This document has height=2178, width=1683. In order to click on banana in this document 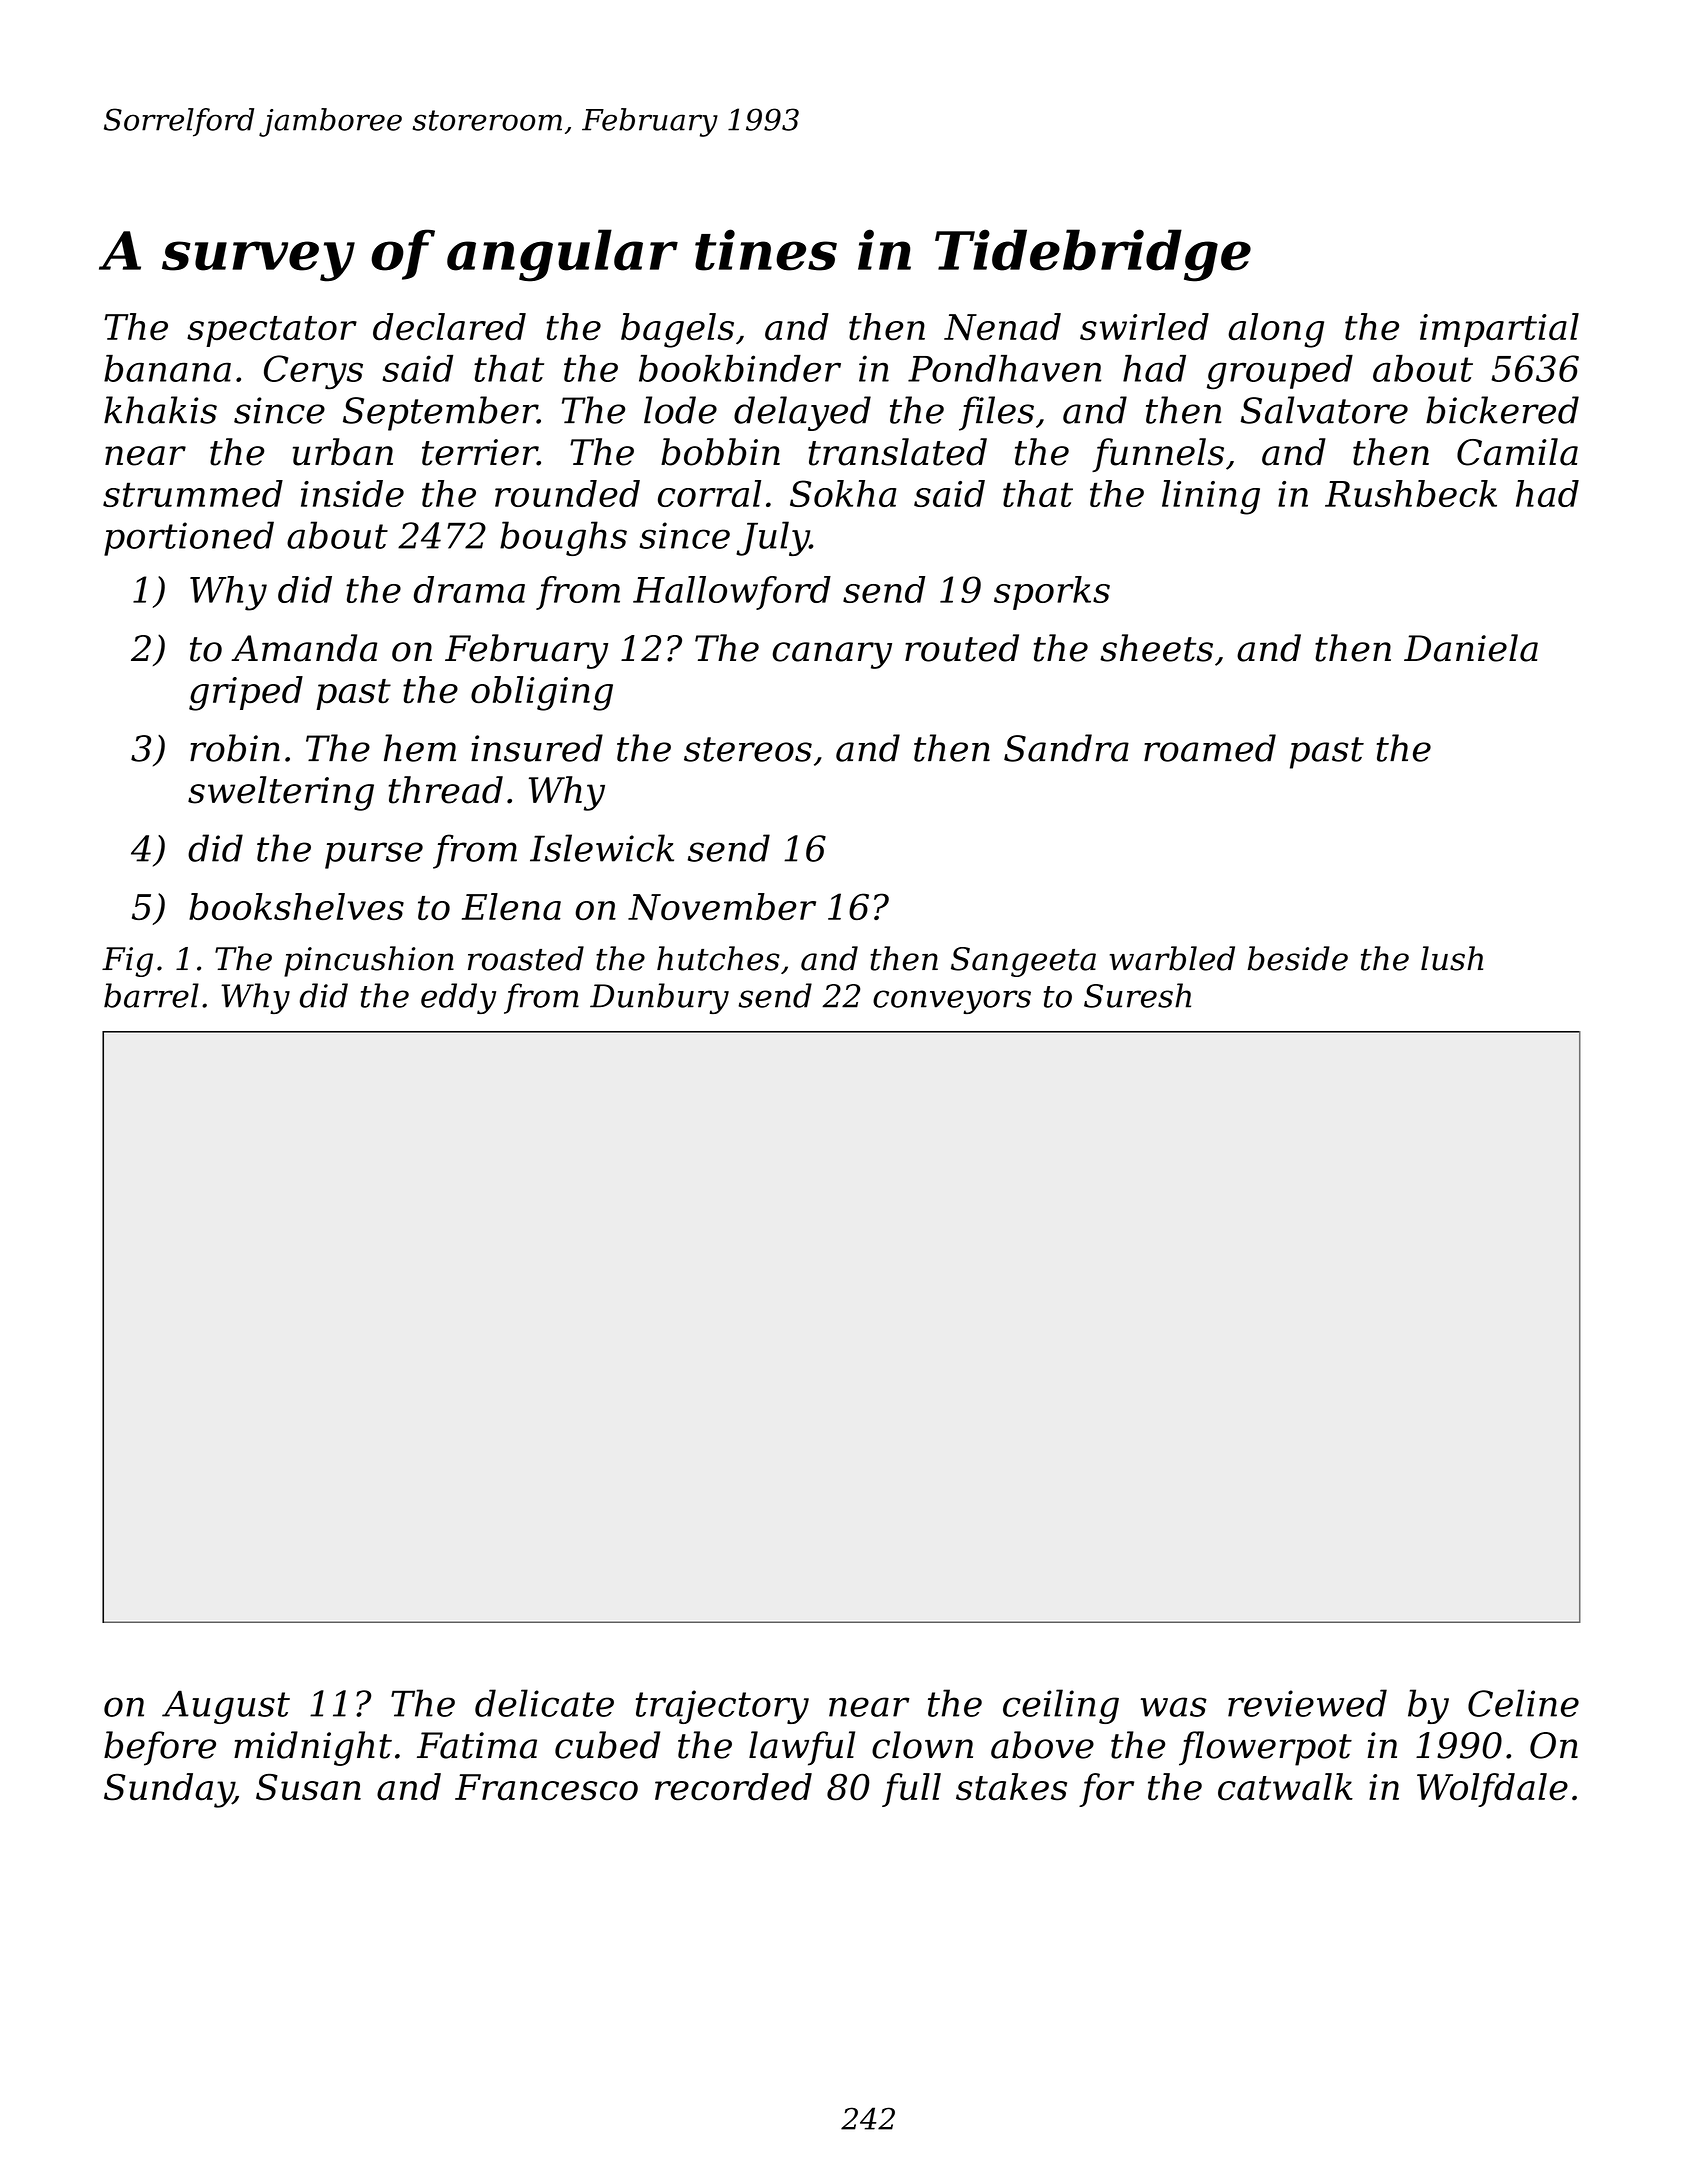, I will do `click(167, 368)`.
